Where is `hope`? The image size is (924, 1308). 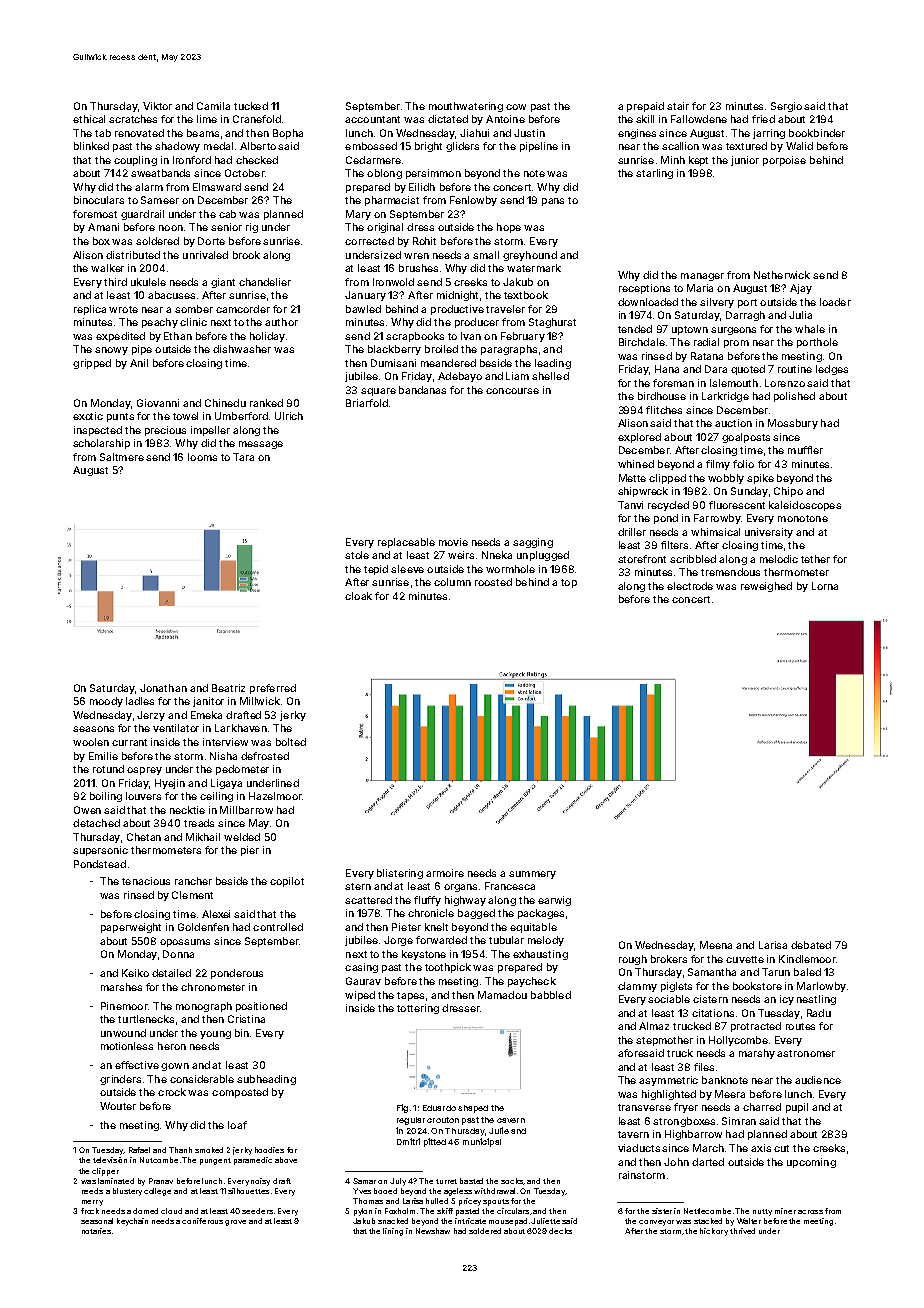
hope is located at coordinates (509, 228).
